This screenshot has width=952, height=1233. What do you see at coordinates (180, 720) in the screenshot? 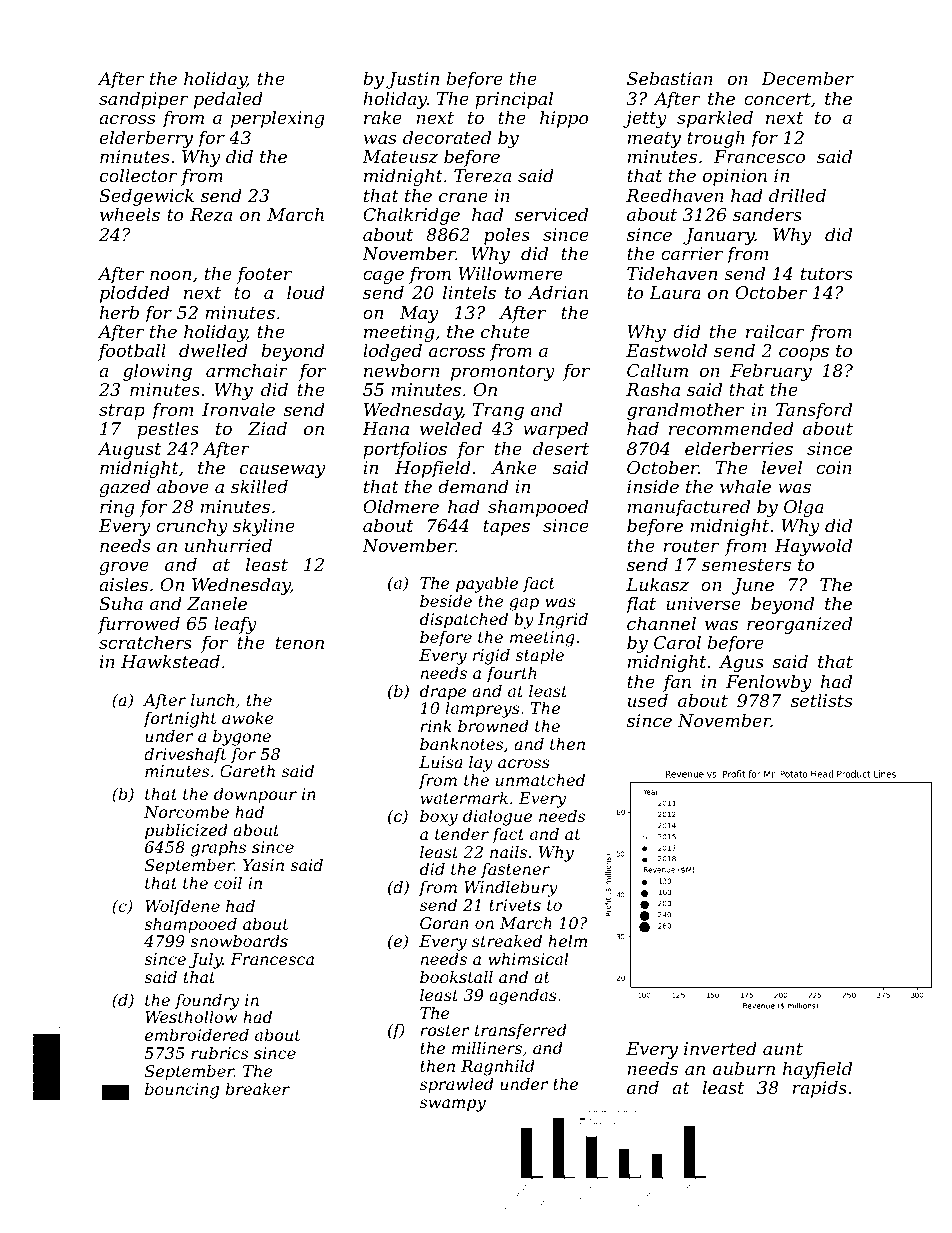
I see `fortnight` at bounding box center [180, 720].
